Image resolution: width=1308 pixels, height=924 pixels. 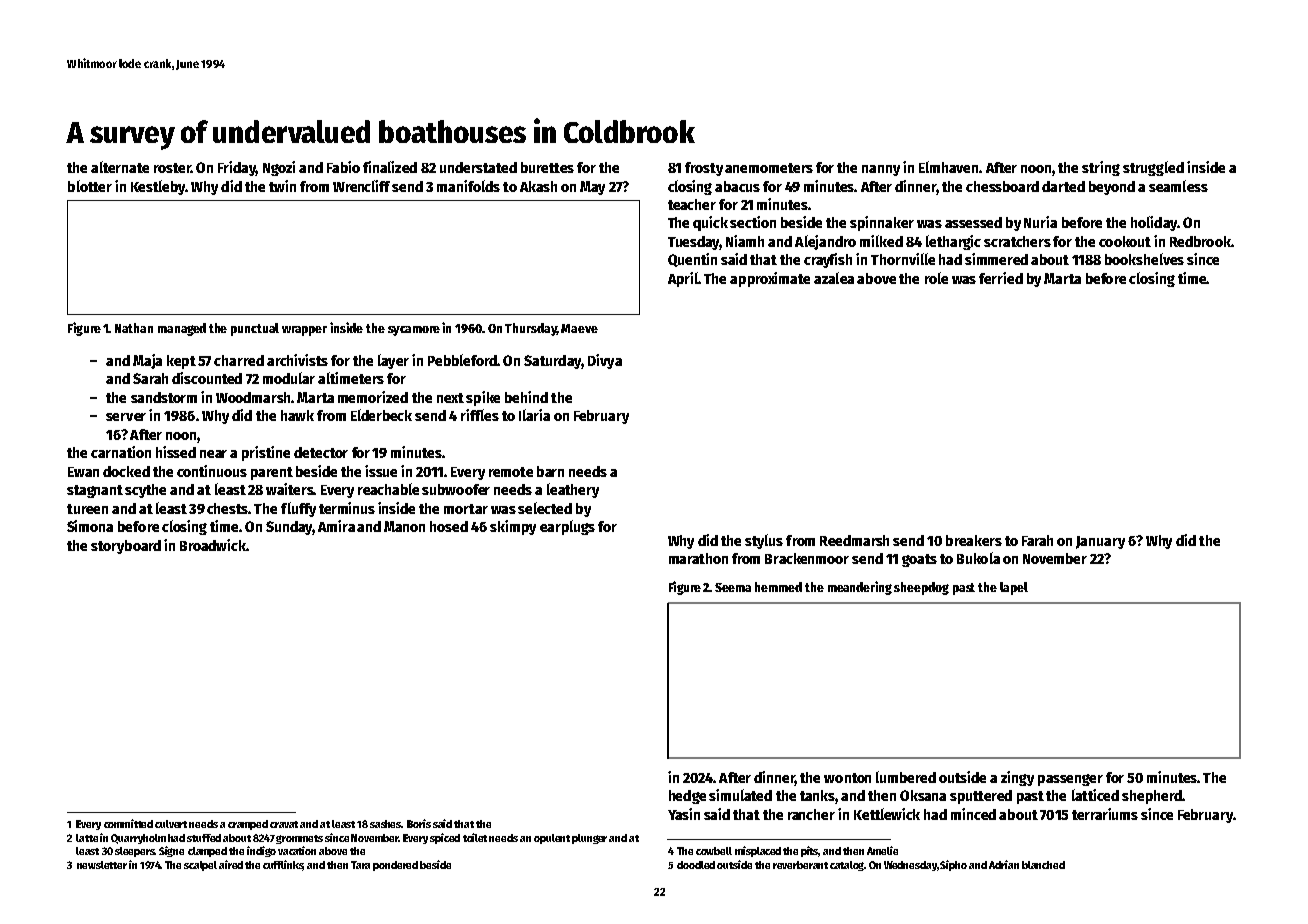 I want to click on Manon, so click(x=404, y=526).
